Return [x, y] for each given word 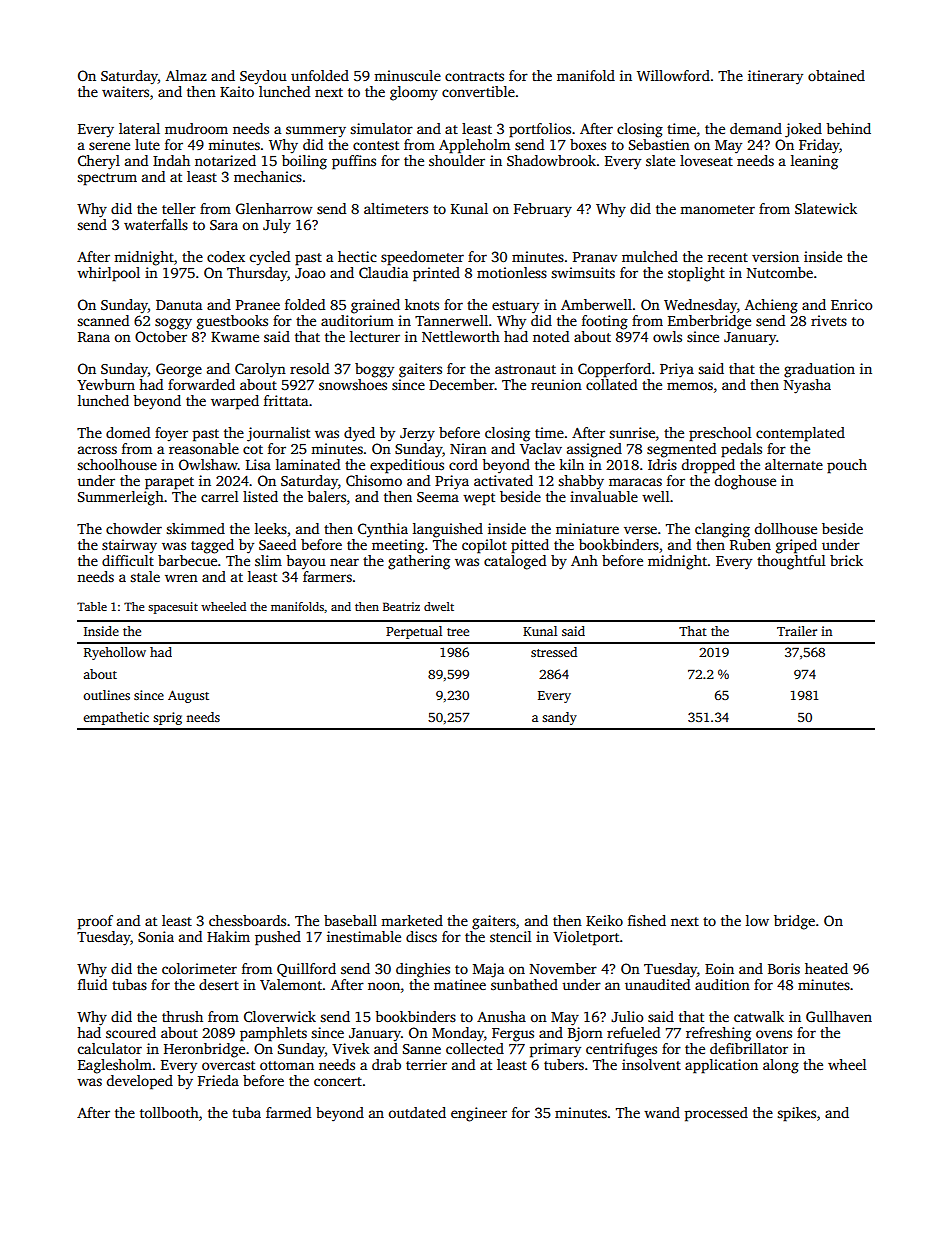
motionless [512, 272]
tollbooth [169, 1112]
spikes [796, 1114]
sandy [559, 718]
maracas [635, 482]
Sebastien [659, 144]
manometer [717, 209]
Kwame [235, 337]
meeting [398, 546]
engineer [479, 1114]
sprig [167, 718]
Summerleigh [121, 498]
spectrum [107, 179]
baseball [350, 920]
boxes [588, 144]
